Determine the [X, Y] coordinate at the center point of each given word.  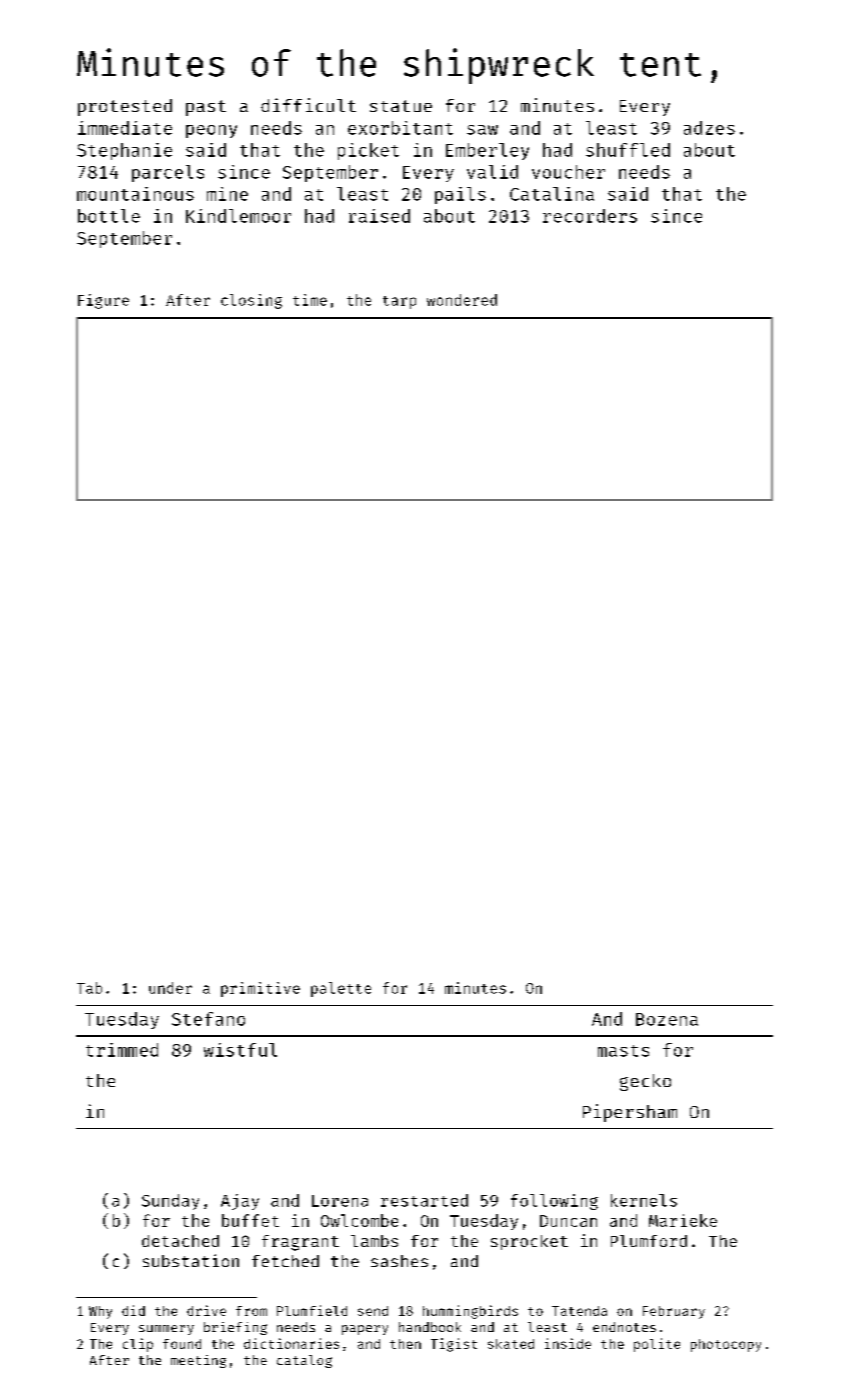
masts [623, 1051]
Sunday [170, 1202]
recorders [590, 216]
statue [401, 106]
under [170, 988]
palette [341, 989]
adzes [709, 128]
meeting [198, 1361]
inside [568, 1343]
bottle [109, 216]
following [554, 1202]
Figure [103, 301]
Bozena [667, 1019]
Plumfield [312, 1310]
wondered [462, 300]
